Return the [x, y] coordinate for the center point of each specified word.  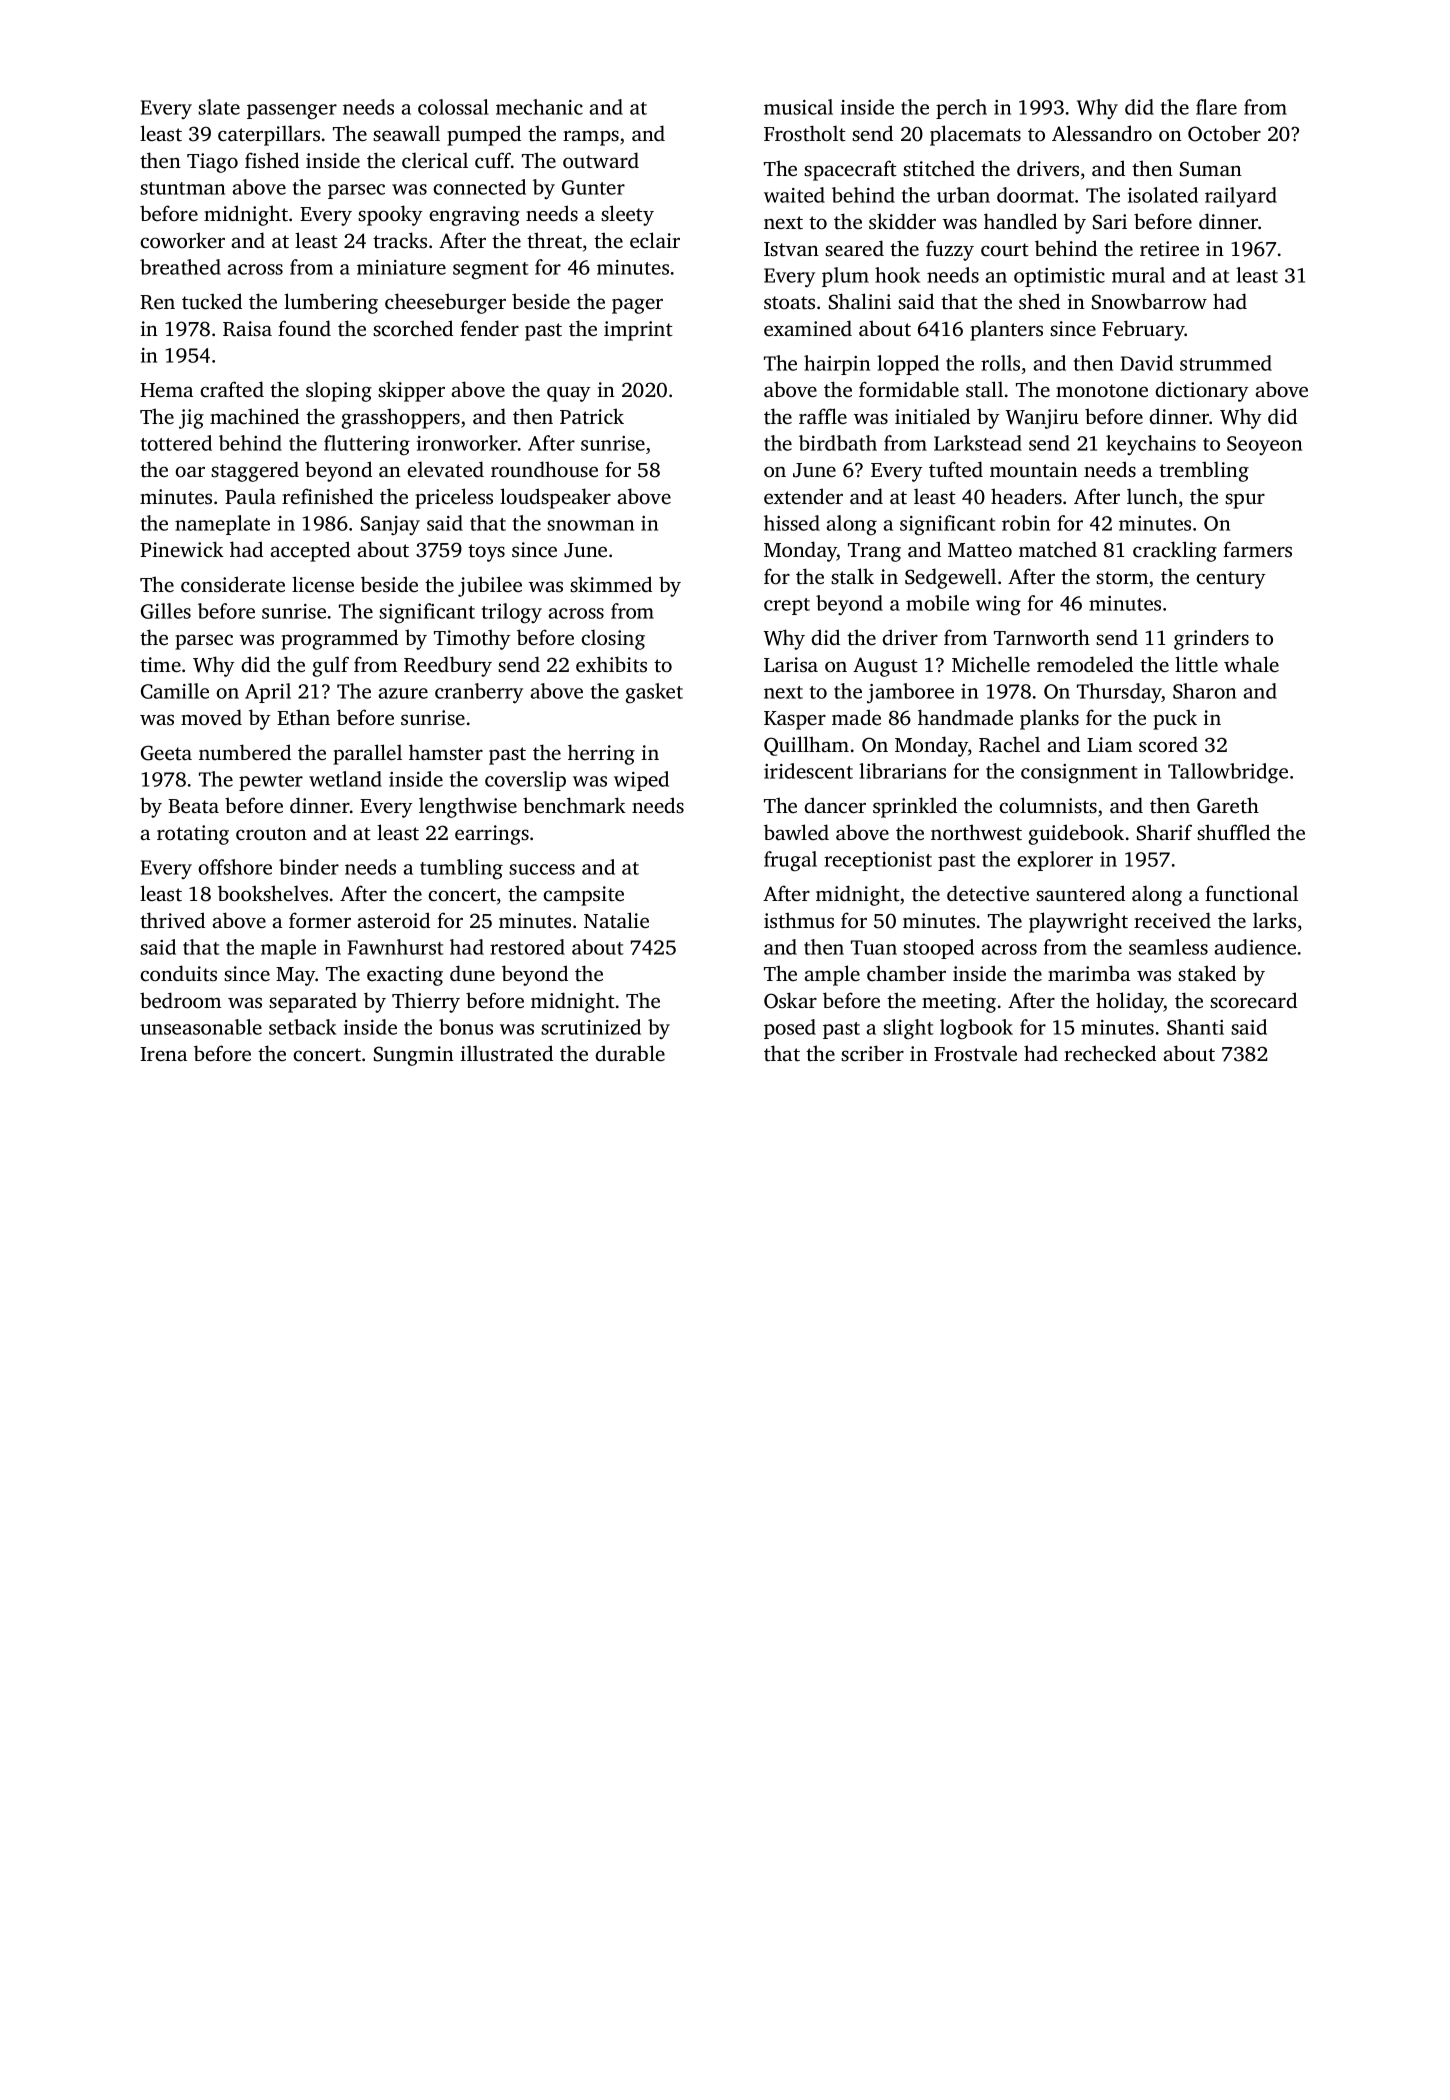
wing [998, 606]
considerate [233, 584]
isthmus [799, 920]
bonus [466, 1027]
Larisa [791, 664]
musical [798, 107]
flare [1216, 107]
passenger [292, 112]
